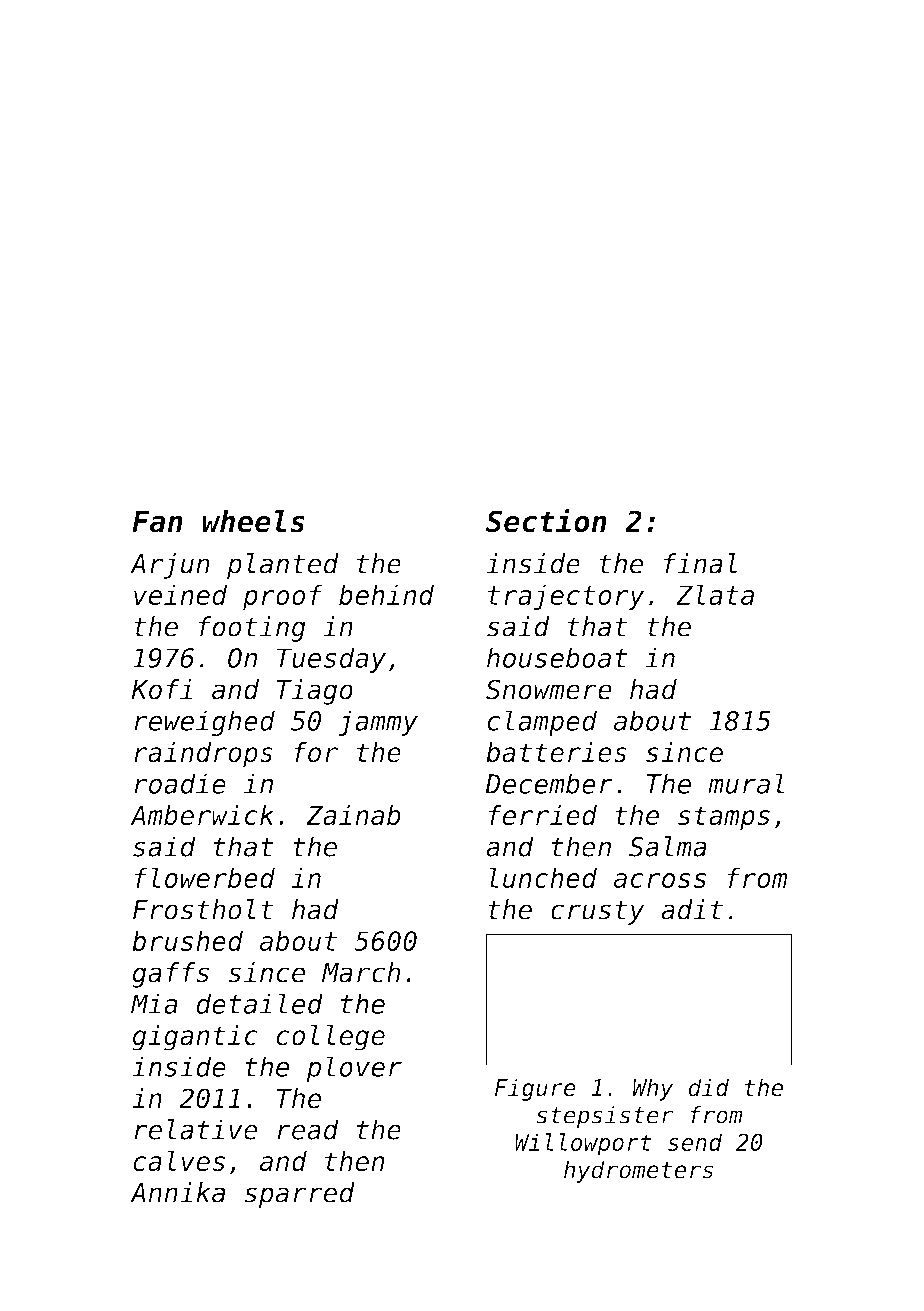 The height and width of the screenshot is (1311, 924). I want to click on final, so click(700, 563).
